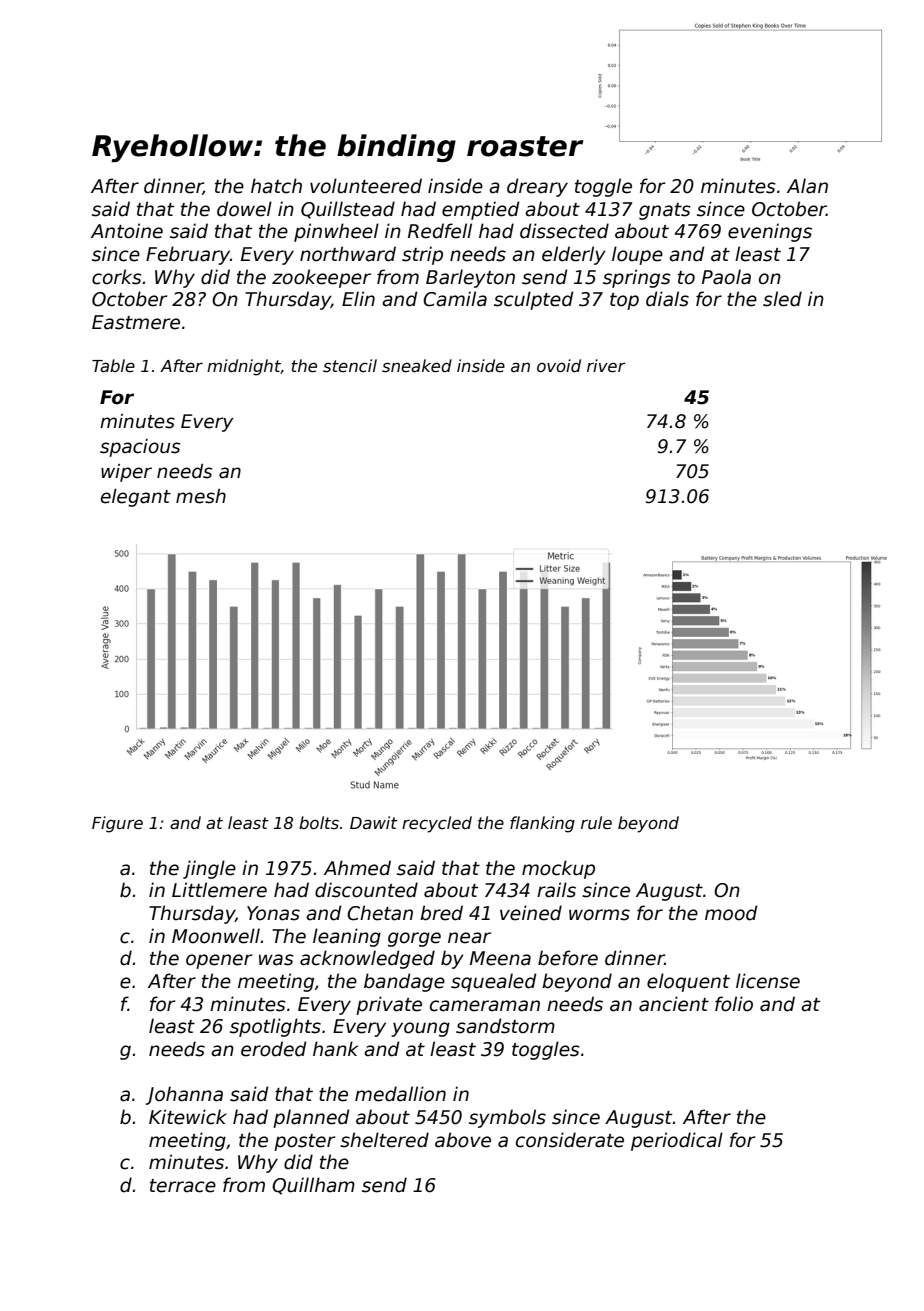 Image resolution: width=924 pixels, height=1311 pixels. I want to click on rule, so click(596, 822).
